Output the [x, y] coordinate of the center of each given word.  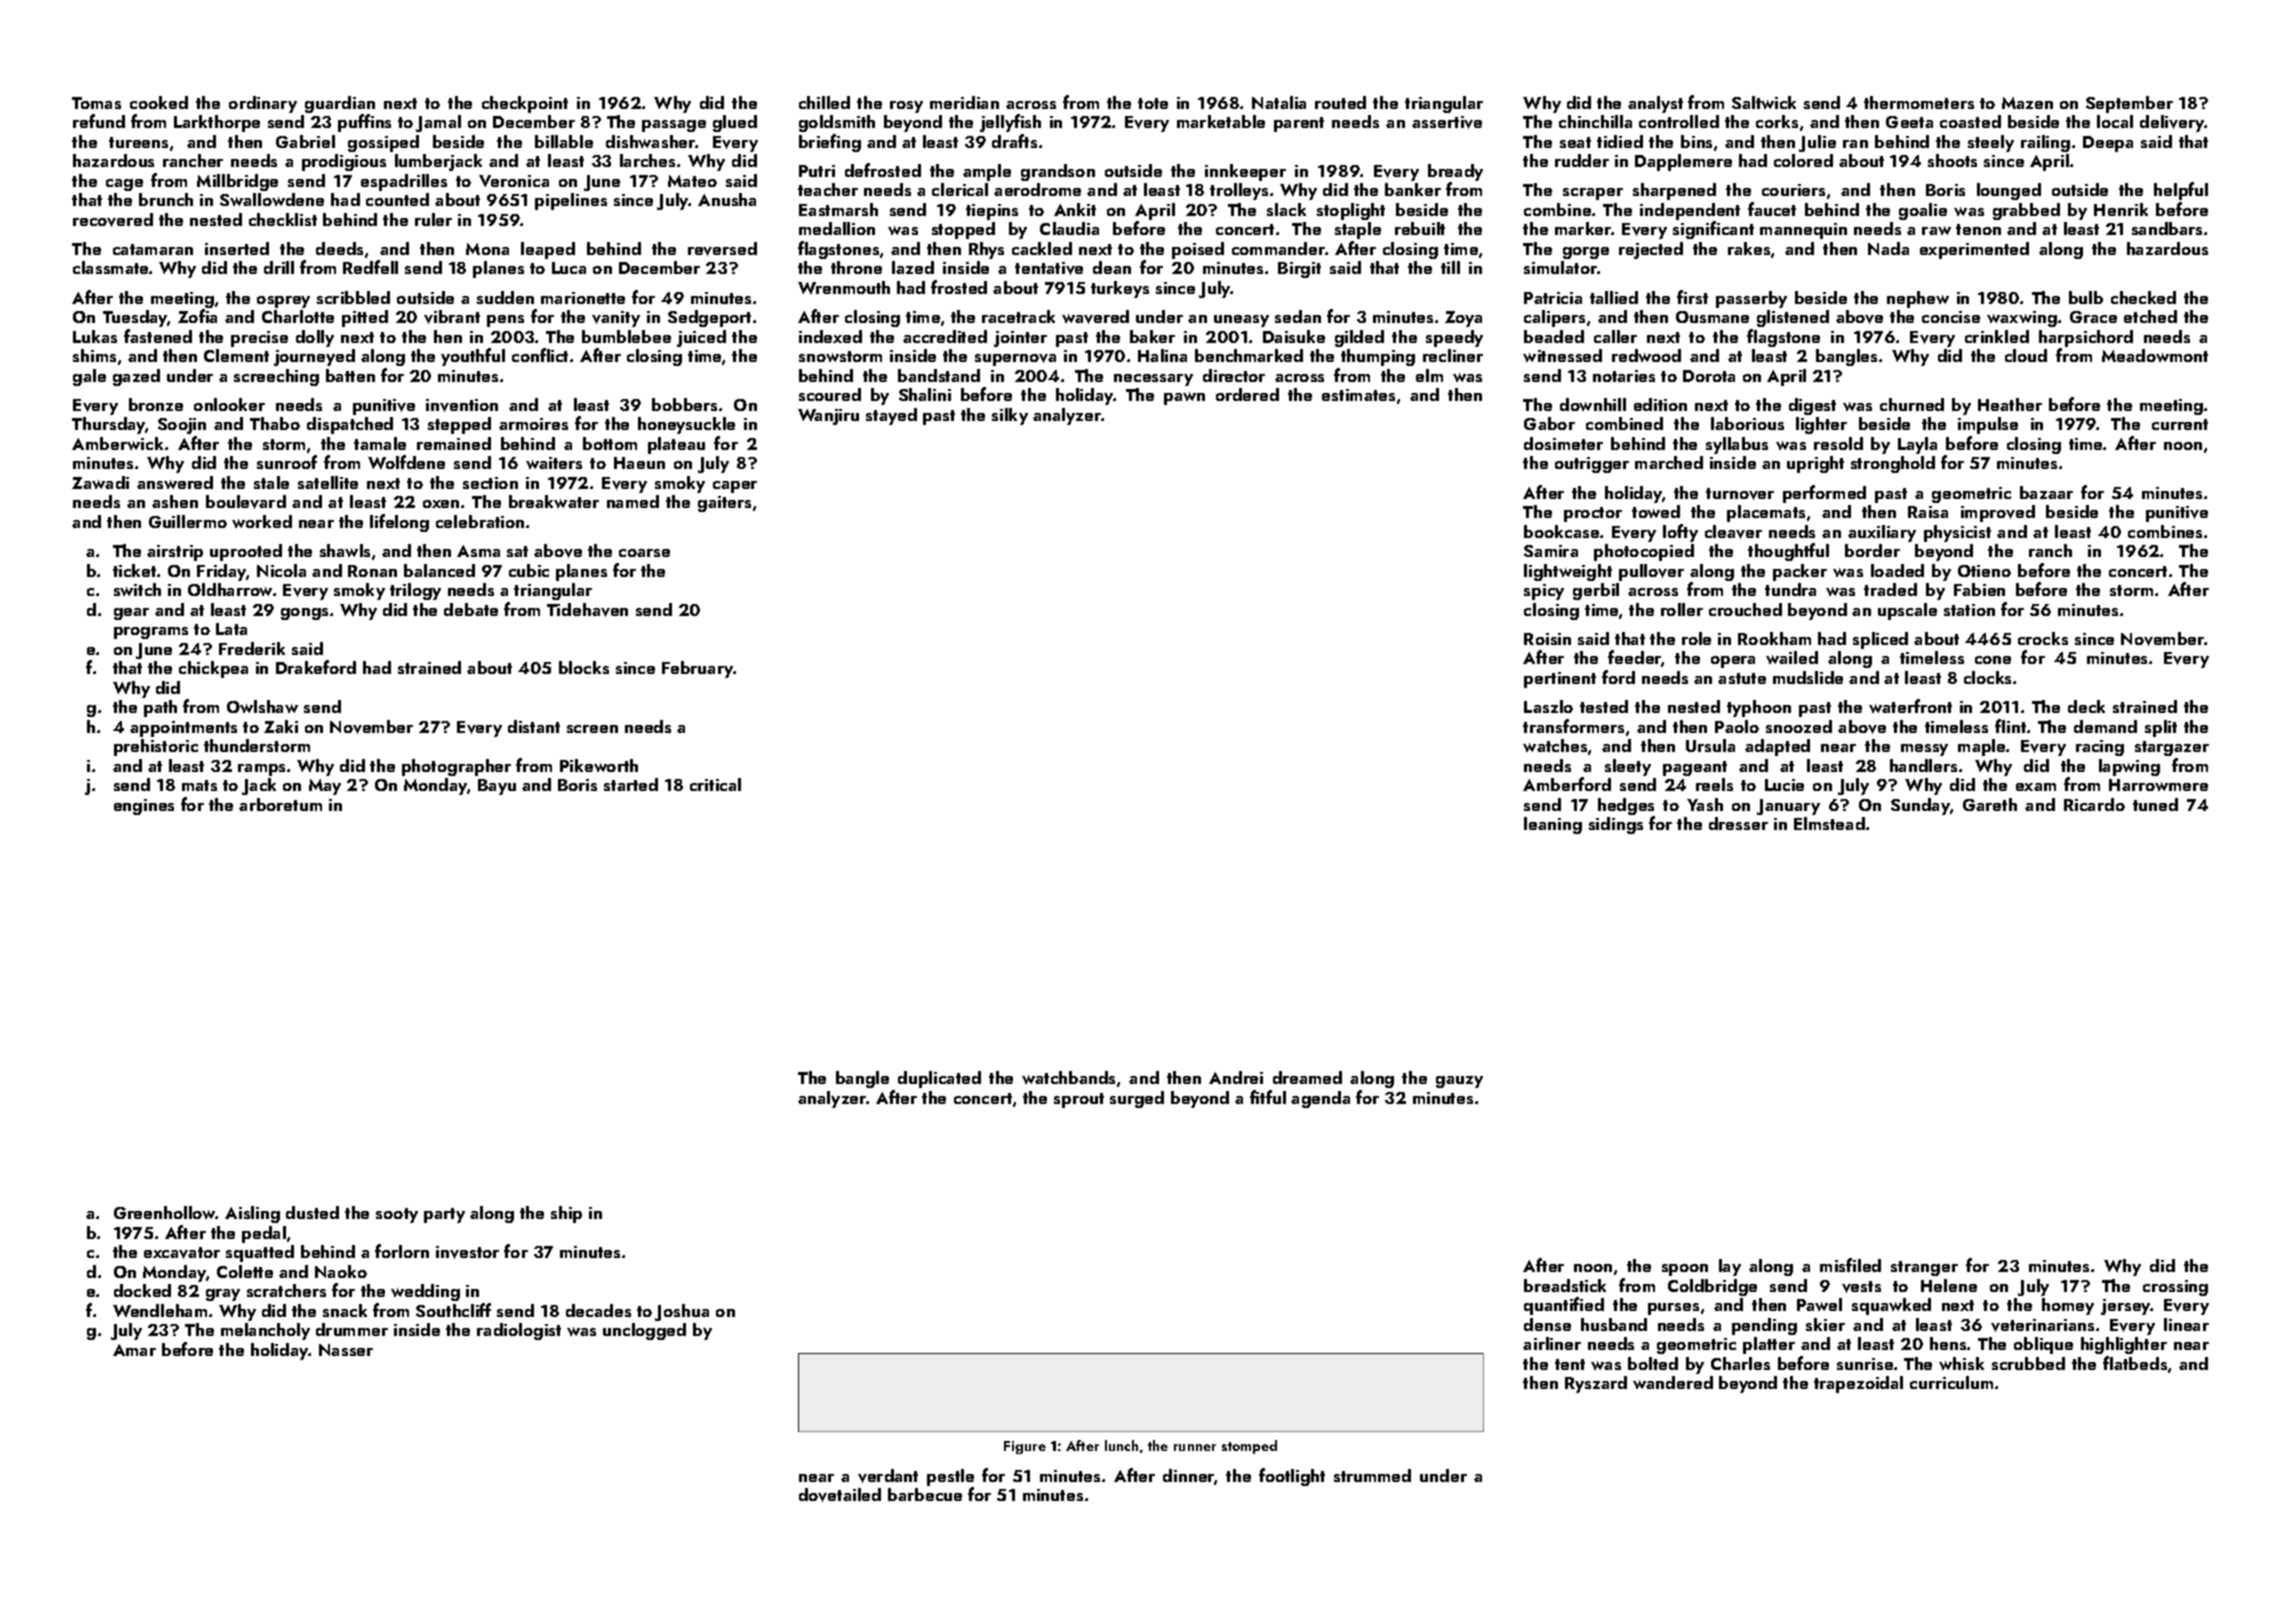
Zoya [1463, 319]
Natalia [1279, 102]
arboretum [280, 804]
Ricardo [2094, 804]
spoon [1685, 1270]
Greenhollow [165, 1212]
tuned [2155, 804]
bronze [156, 404]
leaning [1553, 825]
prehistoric [156, 747]
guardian [340, 104]
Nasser [346, 1350]
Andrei [1236, 1077]
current [2180, 424]
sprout [1079, 1100]
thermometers [1919, 102]
